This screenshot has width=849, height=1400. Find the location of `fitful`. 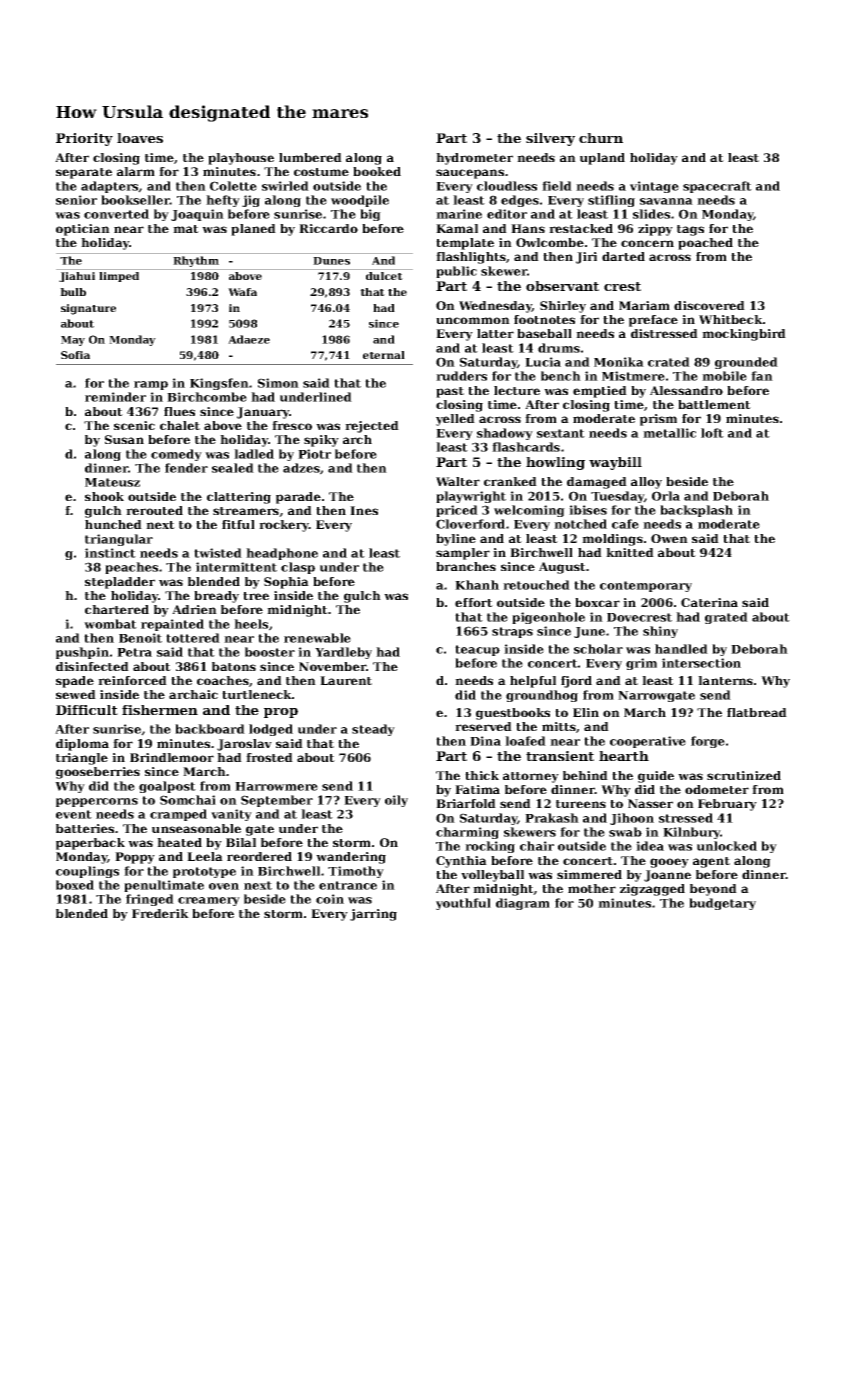

fitful is located at coordinates (238, 524).
